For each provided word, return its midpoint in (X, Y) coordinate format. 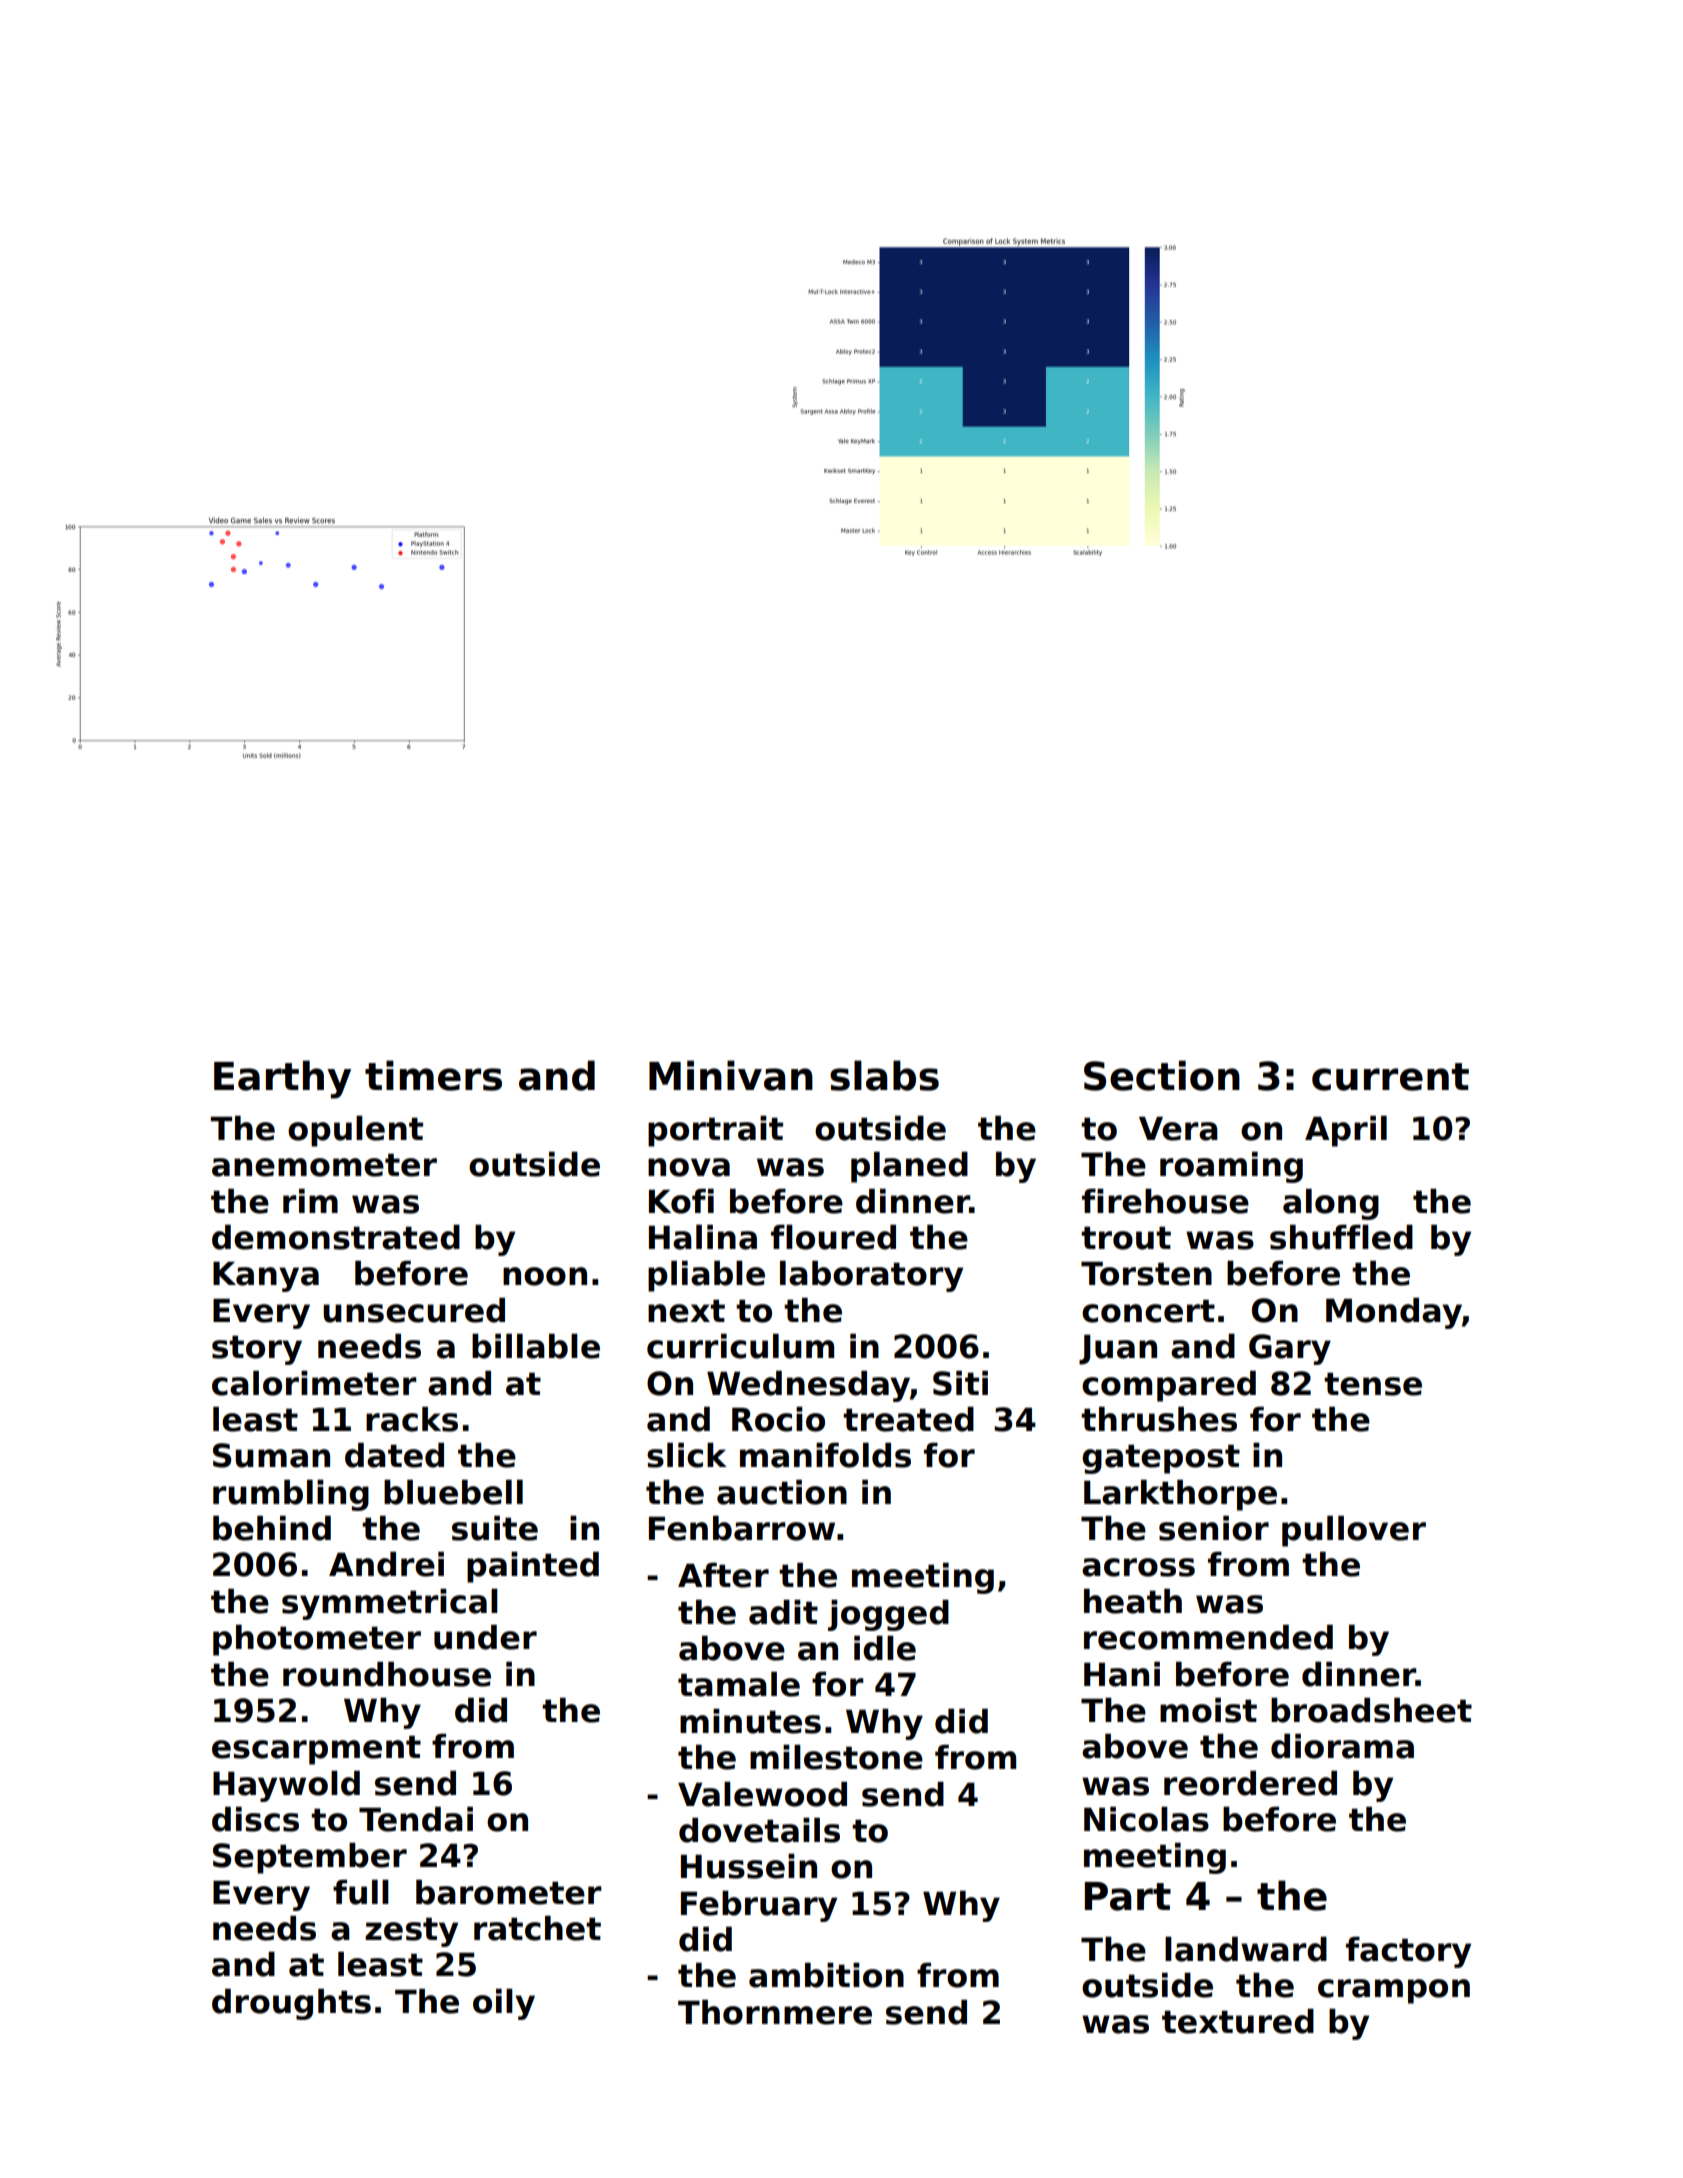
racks (412, 1419)
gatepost (1161, 1459)
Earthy (282, 1079)
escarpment (316, 1750)
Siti (960, 1383)
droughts (291, 2004)
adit (783, 1612)
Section (1162, 1075)
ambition (826, 1975)
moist (1208, 1710)
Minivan (731, 1075)
